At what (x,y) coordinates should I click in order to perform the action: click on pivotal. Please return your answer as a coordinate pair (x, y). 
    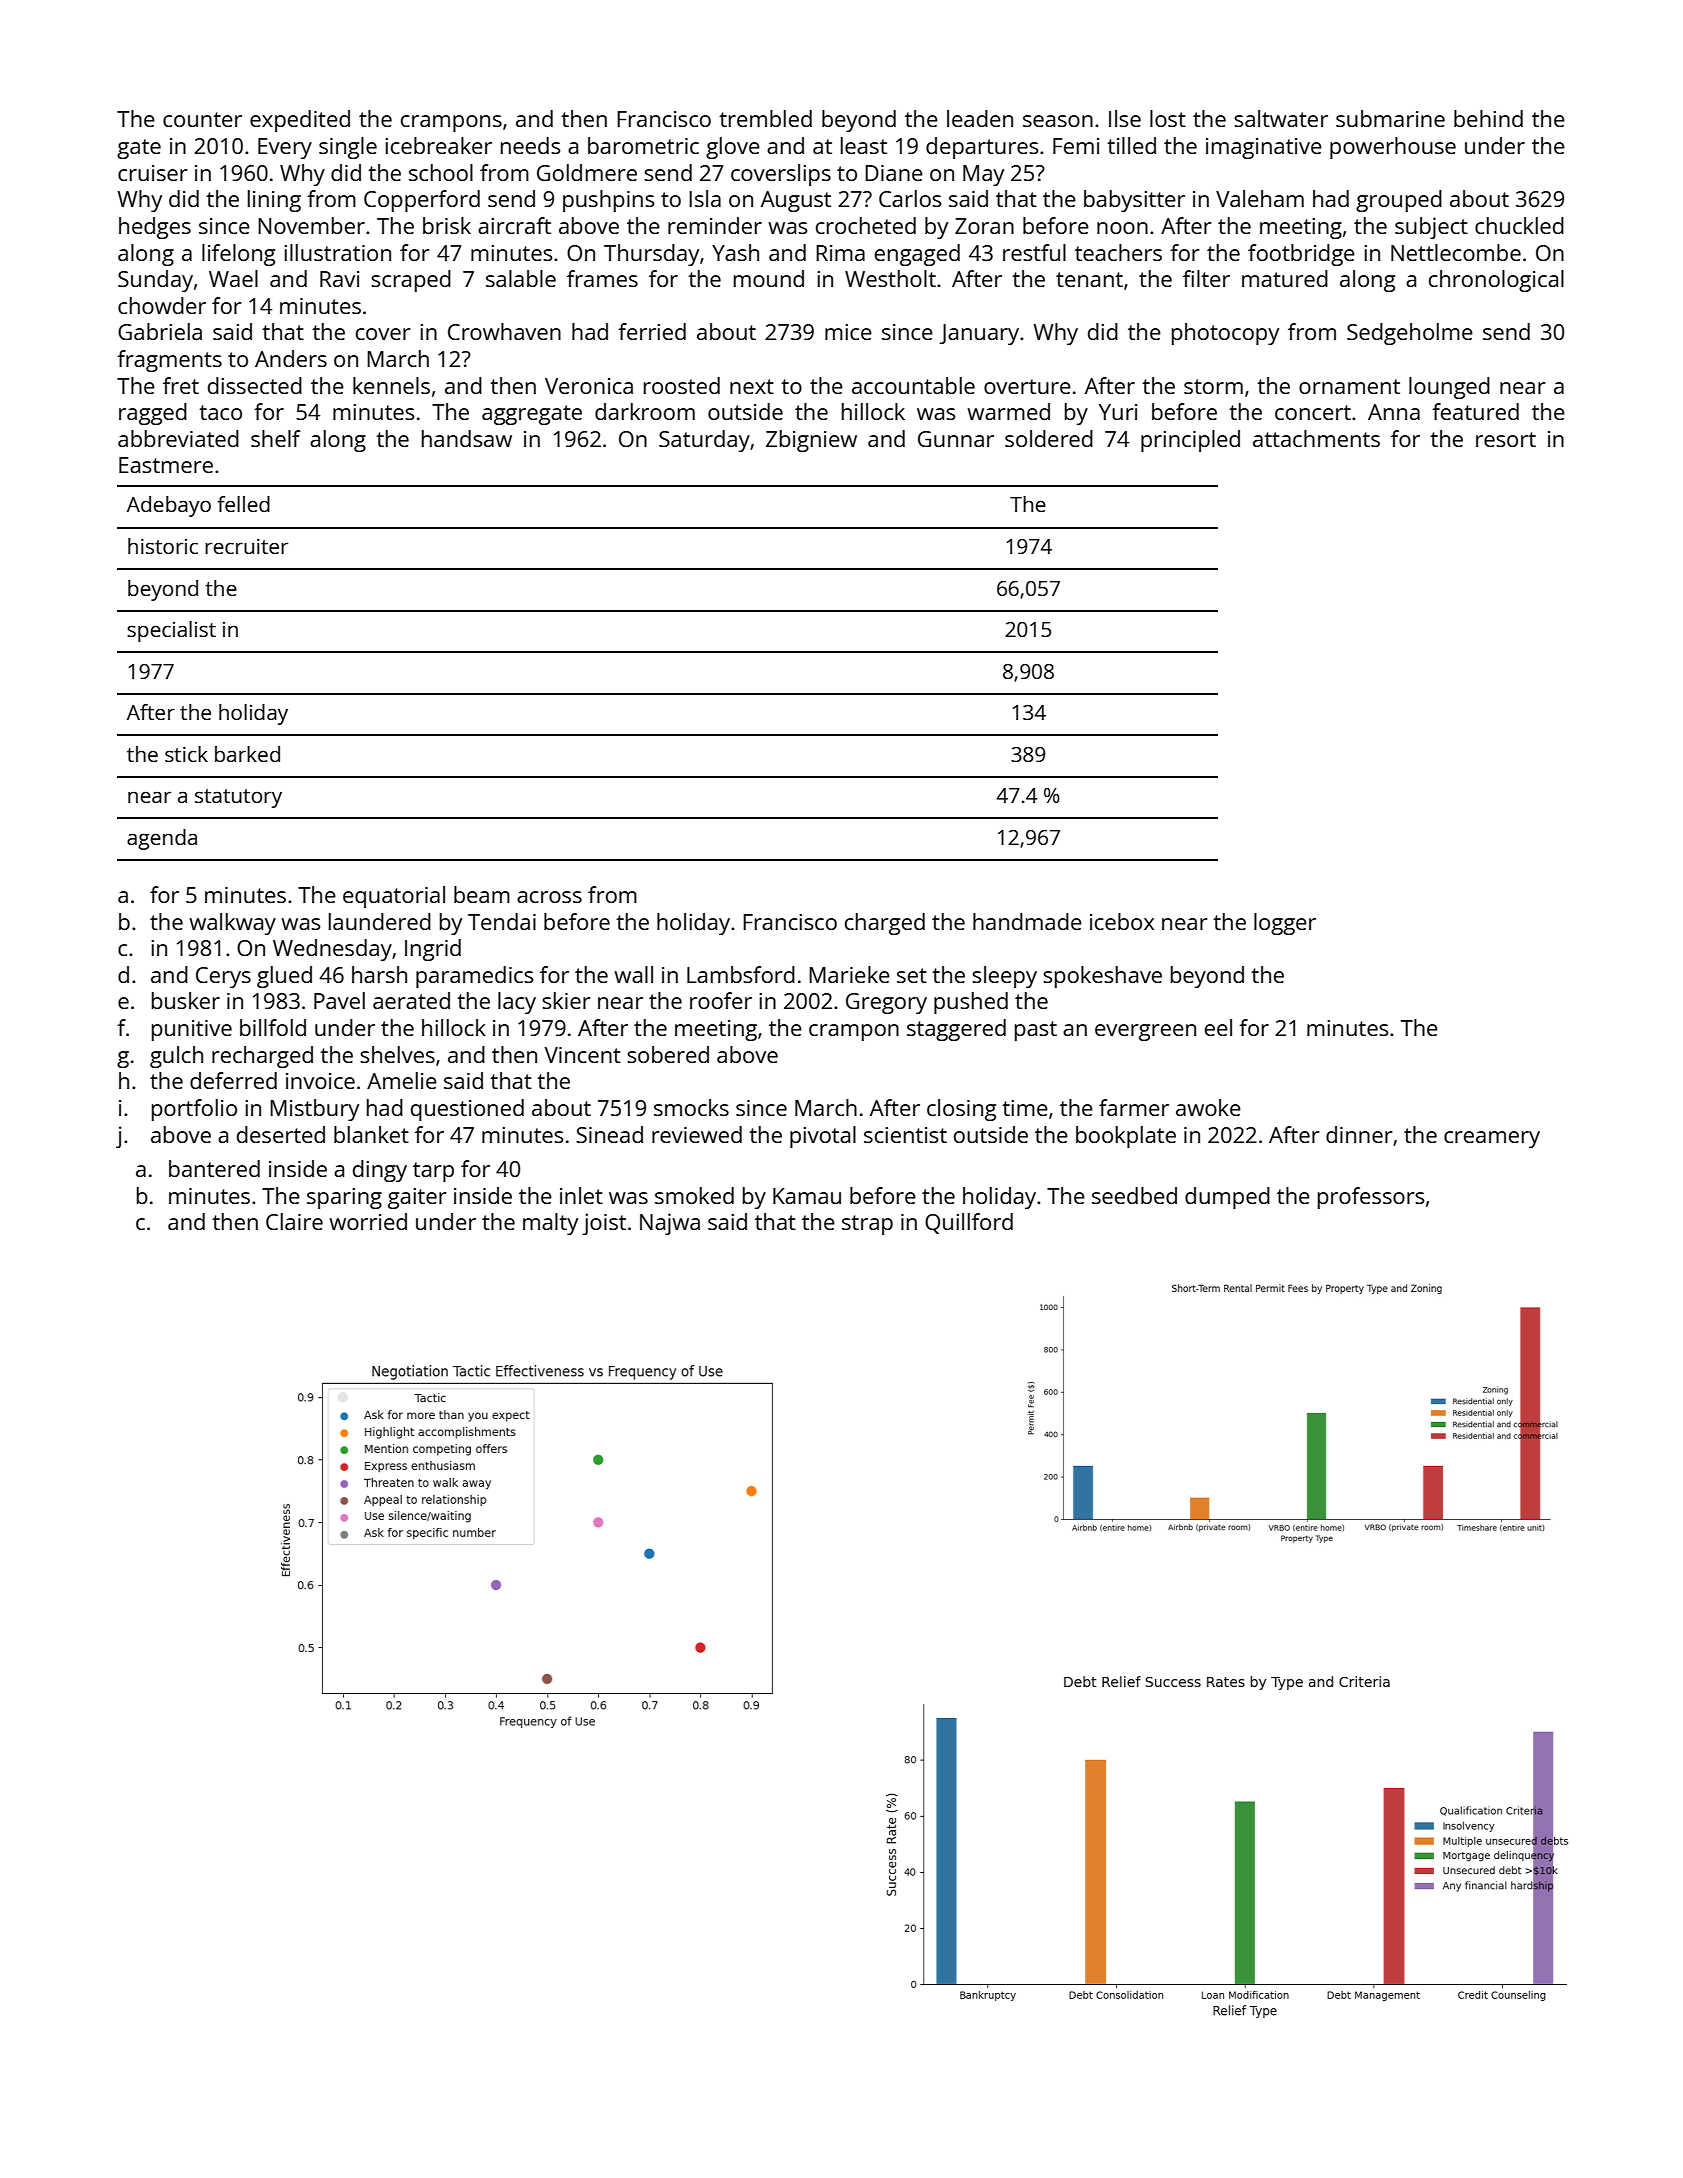
    Looking at the image, I should click on (823, 1137).
